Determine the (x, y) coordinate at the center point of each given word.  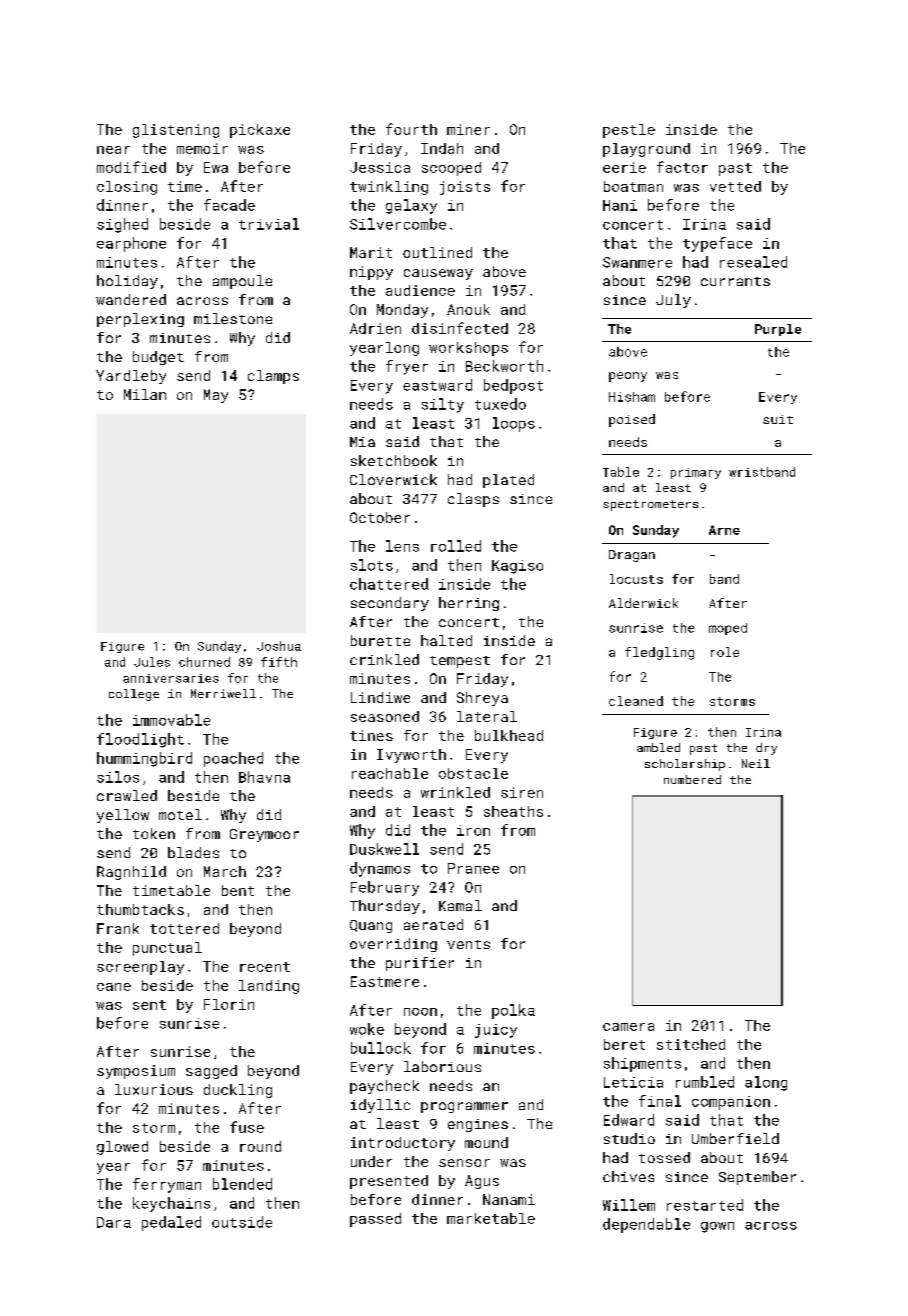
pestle (629, 131)
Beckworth (504, 366)
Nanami (509, 1199)
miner (468, 129)
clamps (273, 377)
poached (233, 759)
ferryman (167, 1185)
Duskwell (384, 849)
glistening (176, 131)
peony (628, 377)
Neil (756, 763)
